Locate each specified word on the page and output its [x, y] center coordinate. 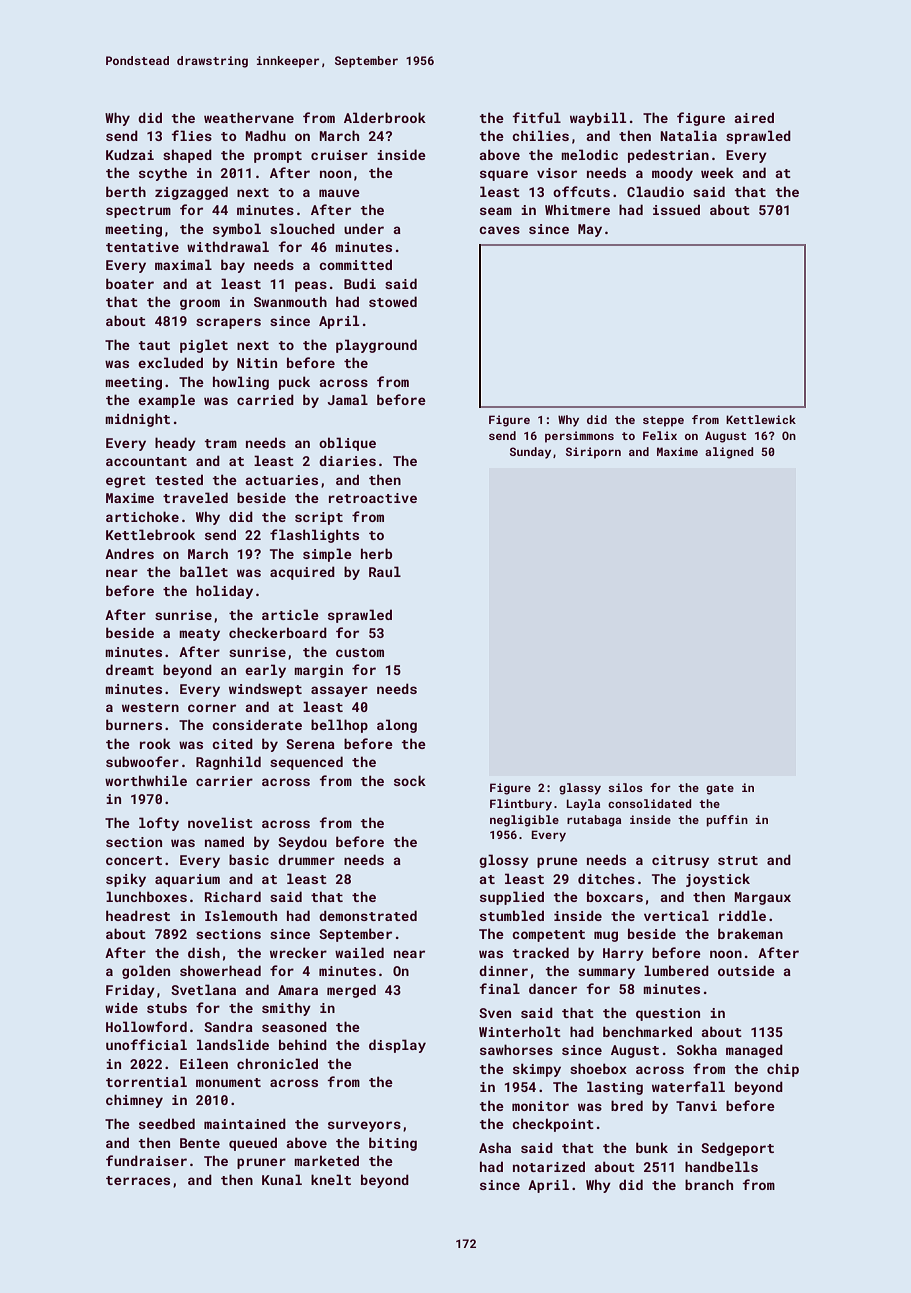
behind [303, 1044]
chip [783, 1070]
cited [232, 743]
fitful [537, 117]
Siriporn [593, 453]
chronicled [277, 1063]
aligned [729, 453]
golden [146, 972]
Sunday [530, 453]
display [397, 1046]
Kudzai [130, 154]
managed [754, 1051]
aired [754, 117]
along [397, 726]
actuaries [281, 480]
